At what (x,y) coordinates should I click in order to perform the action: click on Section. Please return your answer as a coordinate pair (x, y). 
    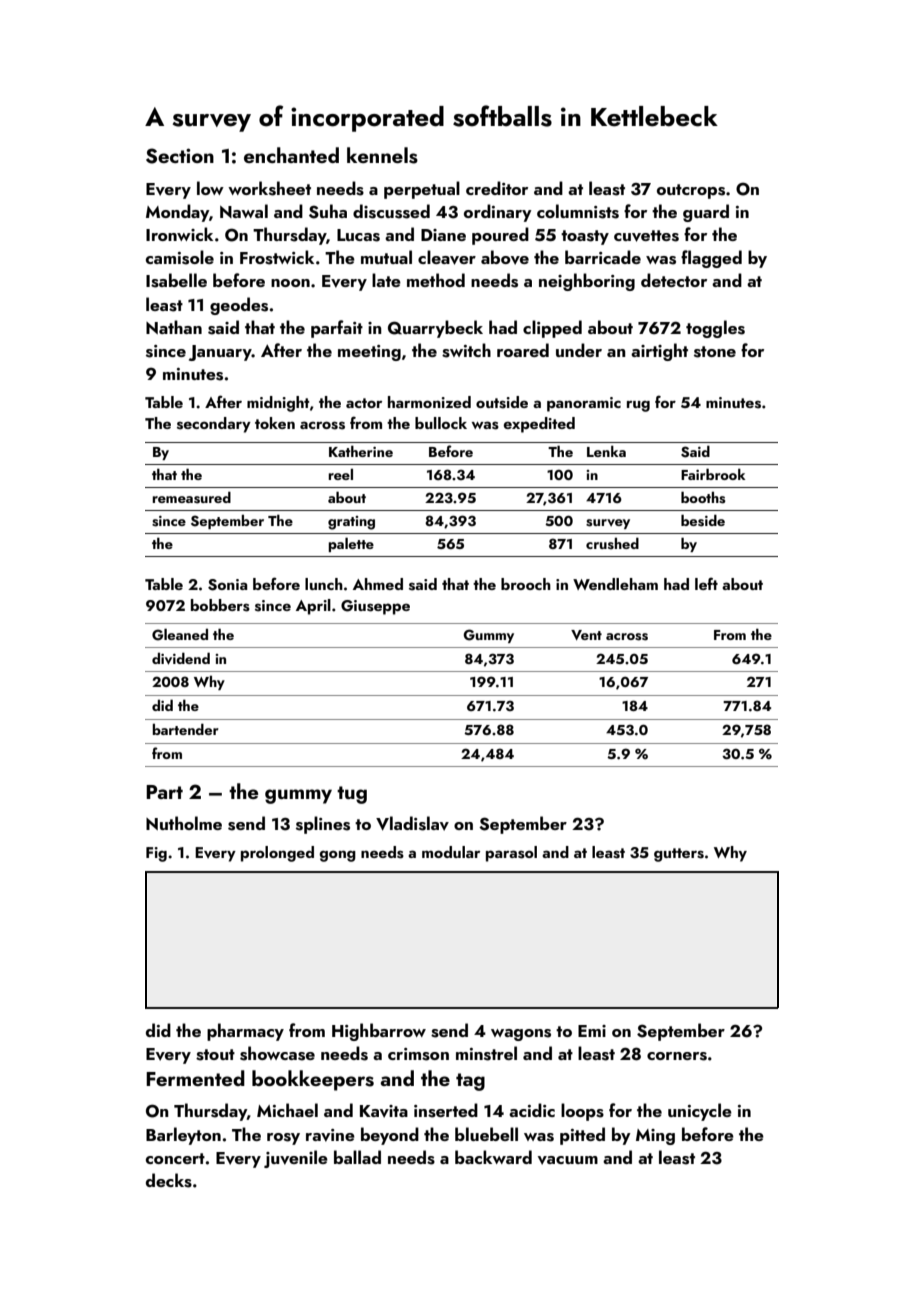
    Looking at the image, I should click on (180, 156).
